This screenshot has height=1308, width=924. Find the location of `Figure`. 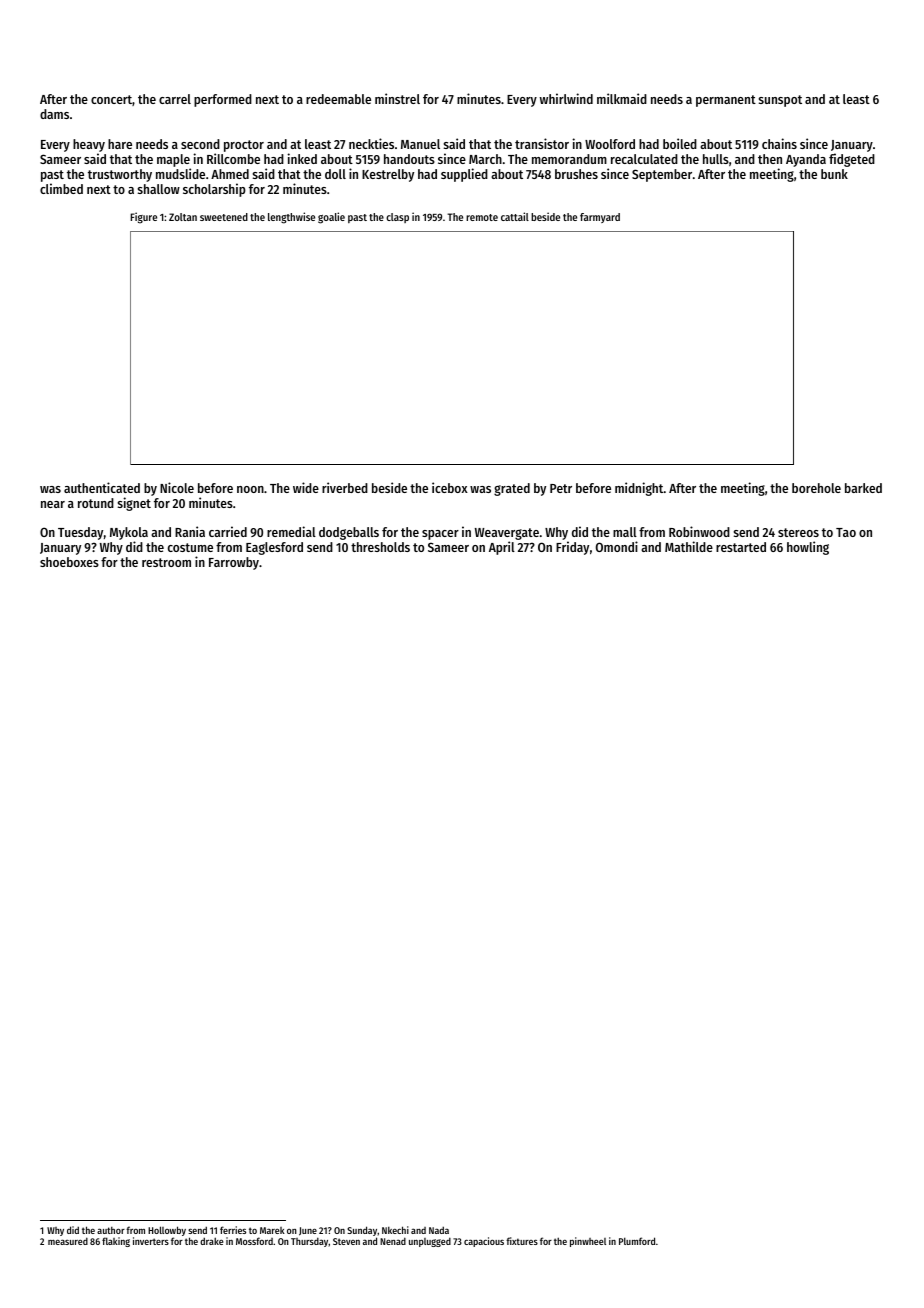

Figure is located at coordinates (143, 218).
